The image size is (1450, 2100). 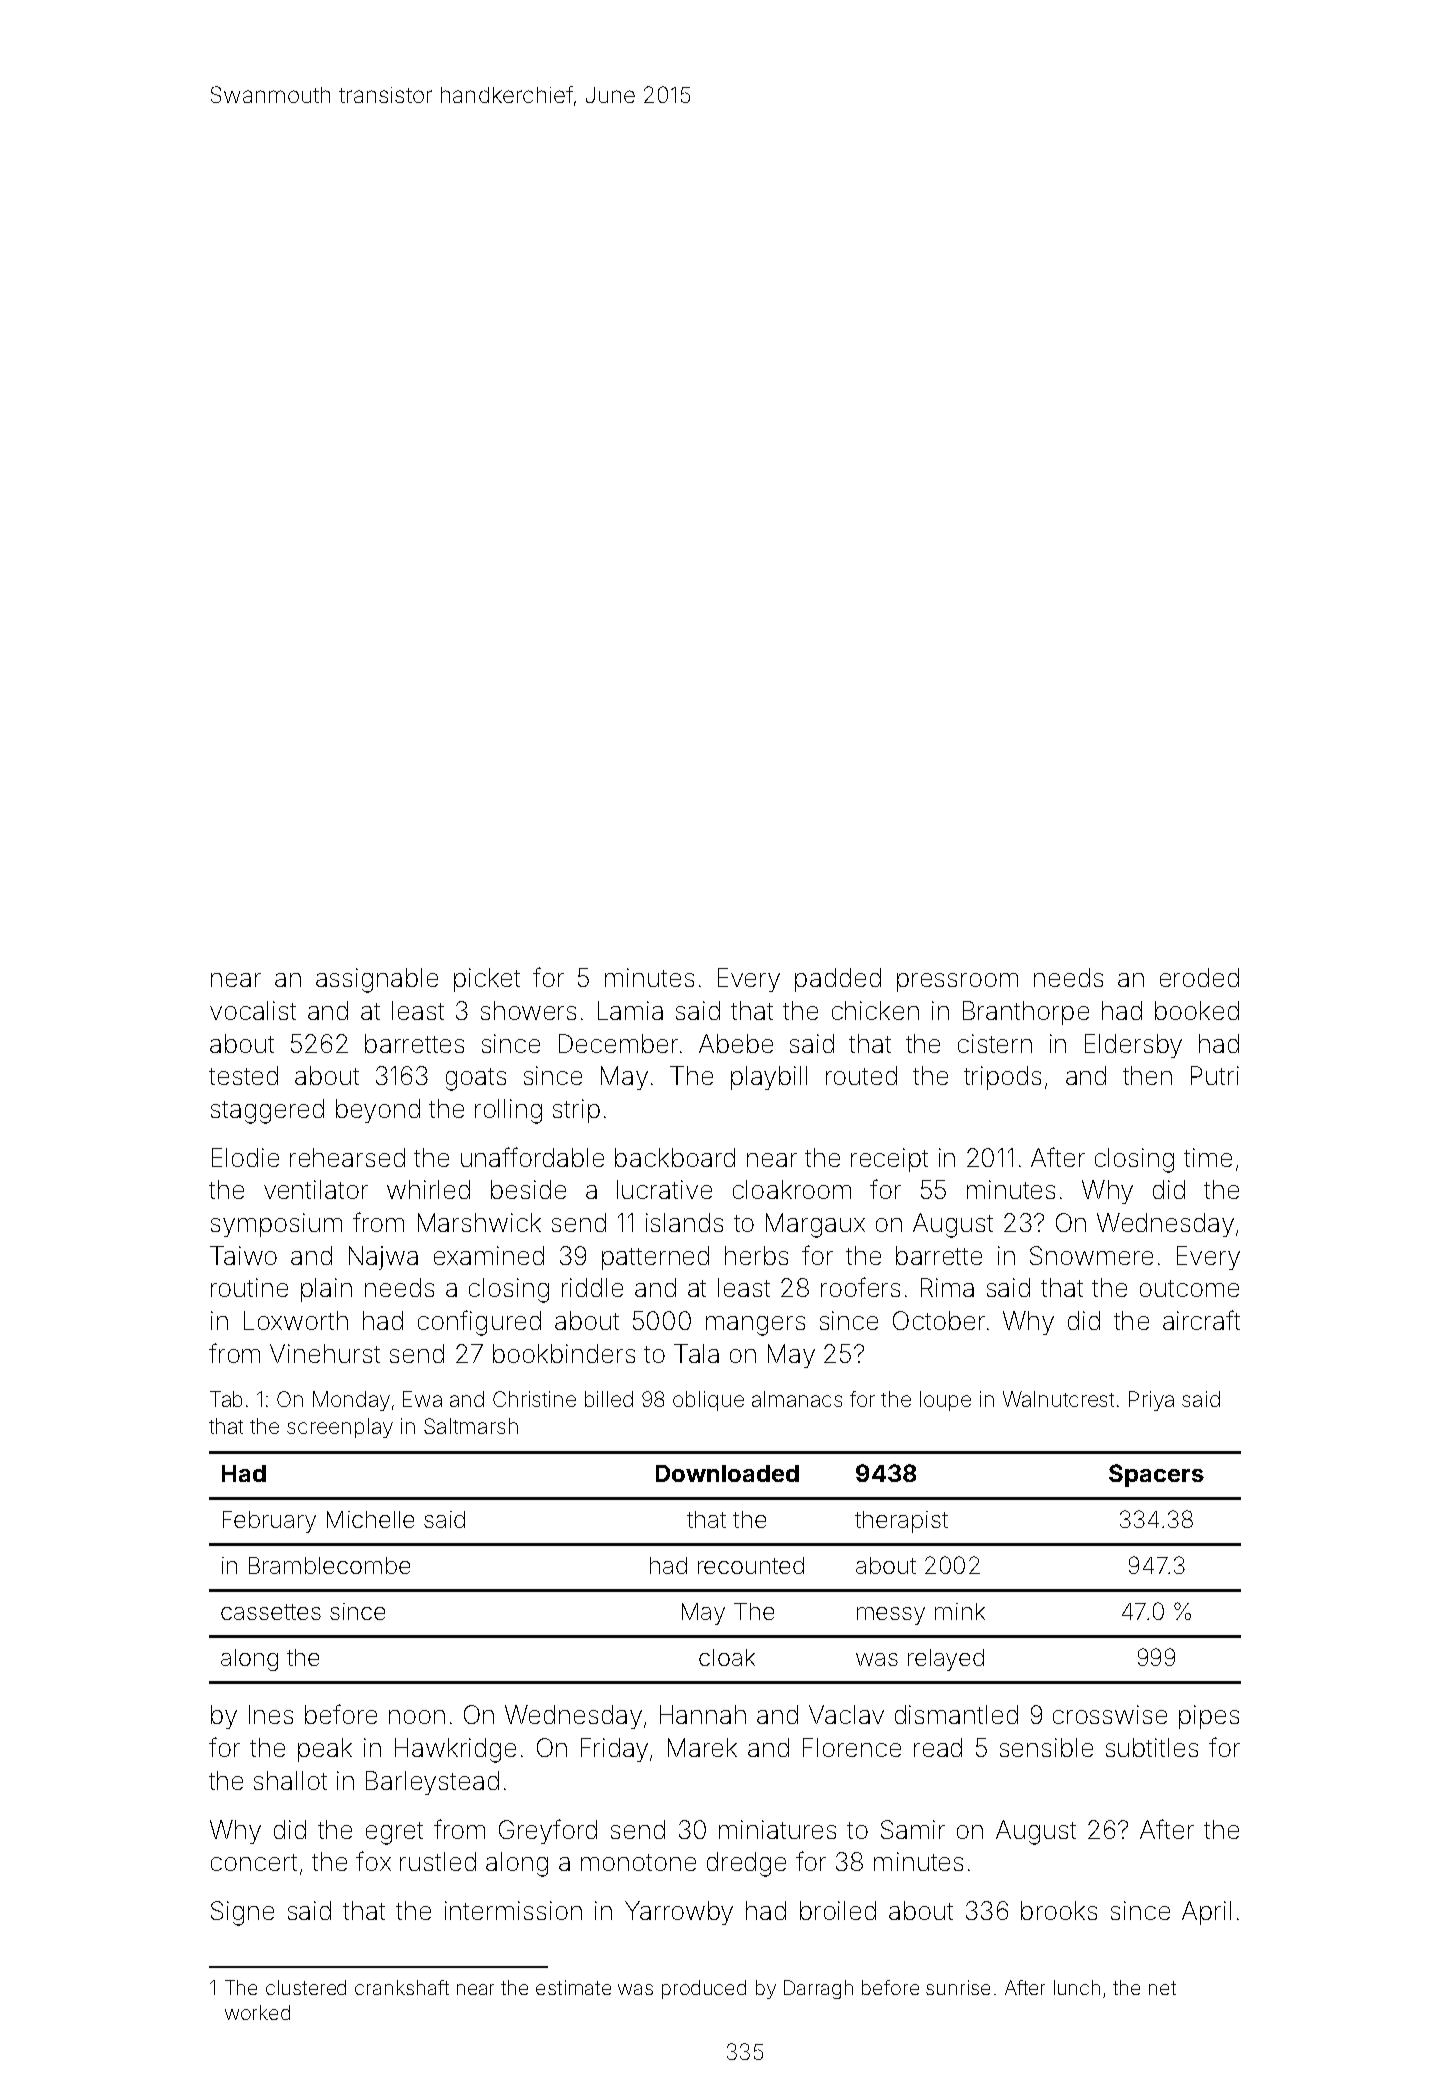 What do you see at coordinates (675, 1157) in the image?
I see `backboard` at bounding box center [675, 1157].
